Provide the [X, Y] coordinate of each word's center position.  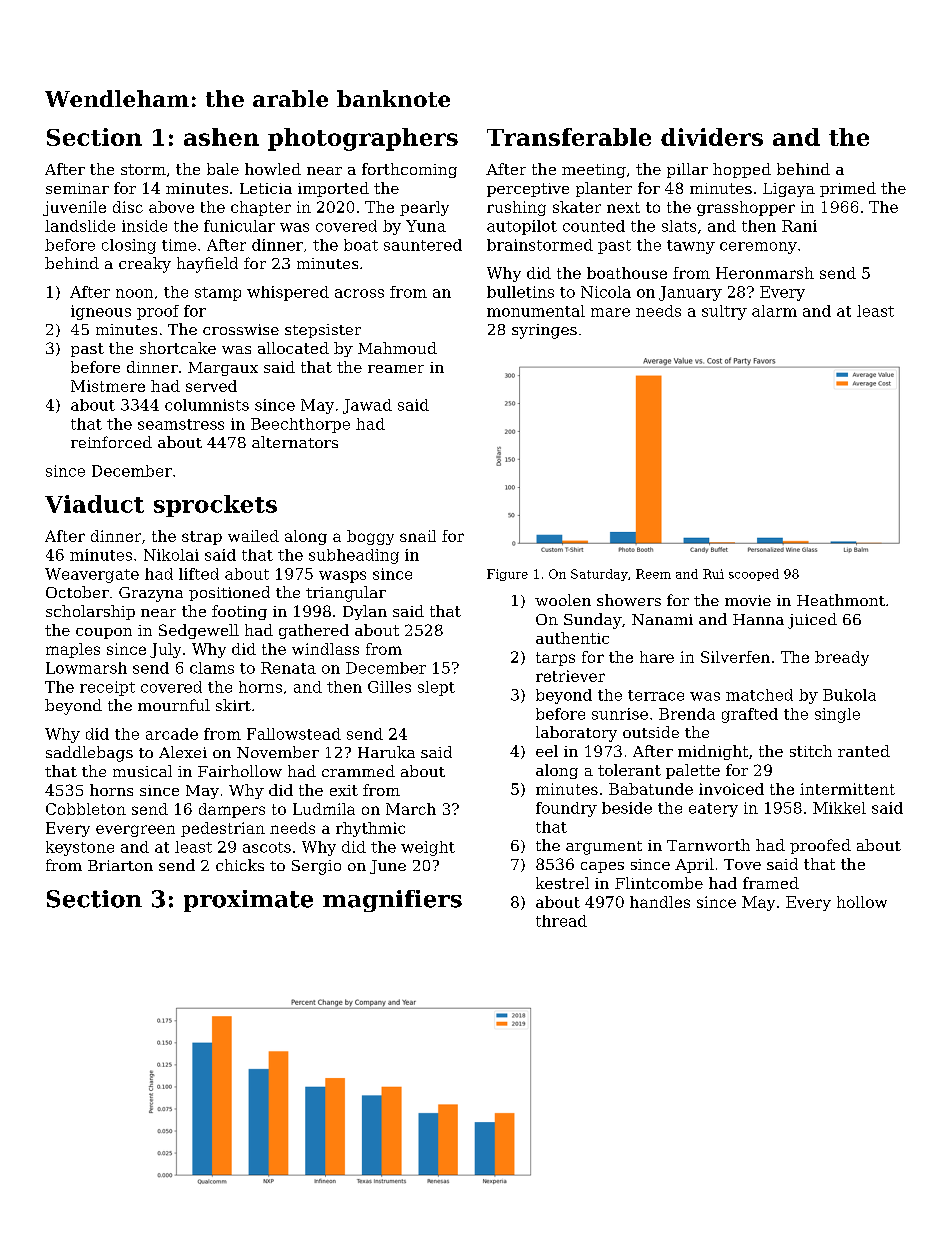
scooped [754, 575]
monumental [536, 311]
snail [418, 536]
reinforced [111, 442]
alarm [774, 311]
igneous [101, 312]
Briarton [120, 865]
